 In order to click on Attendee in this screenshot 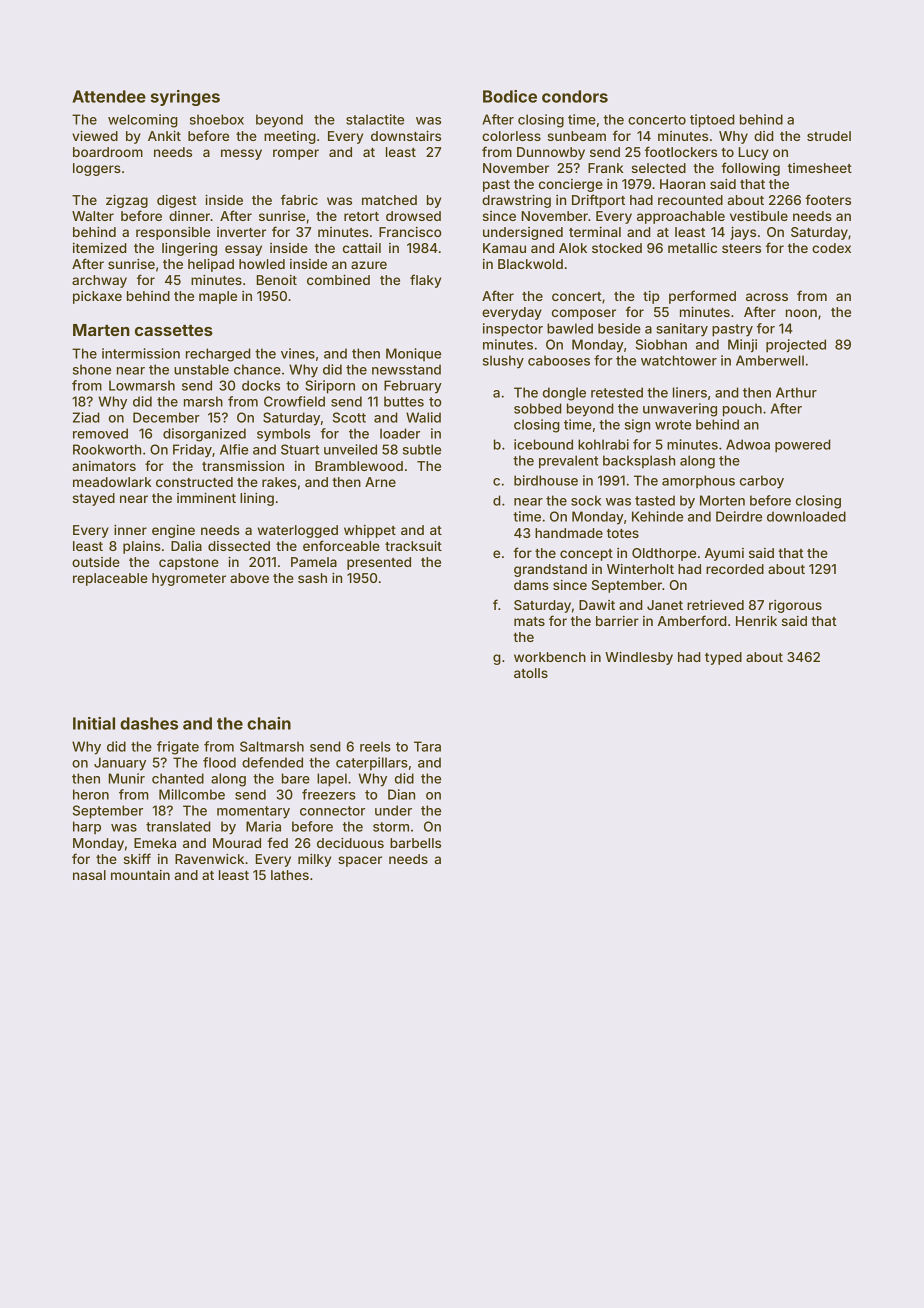, I will do `click(109, 96)`.
